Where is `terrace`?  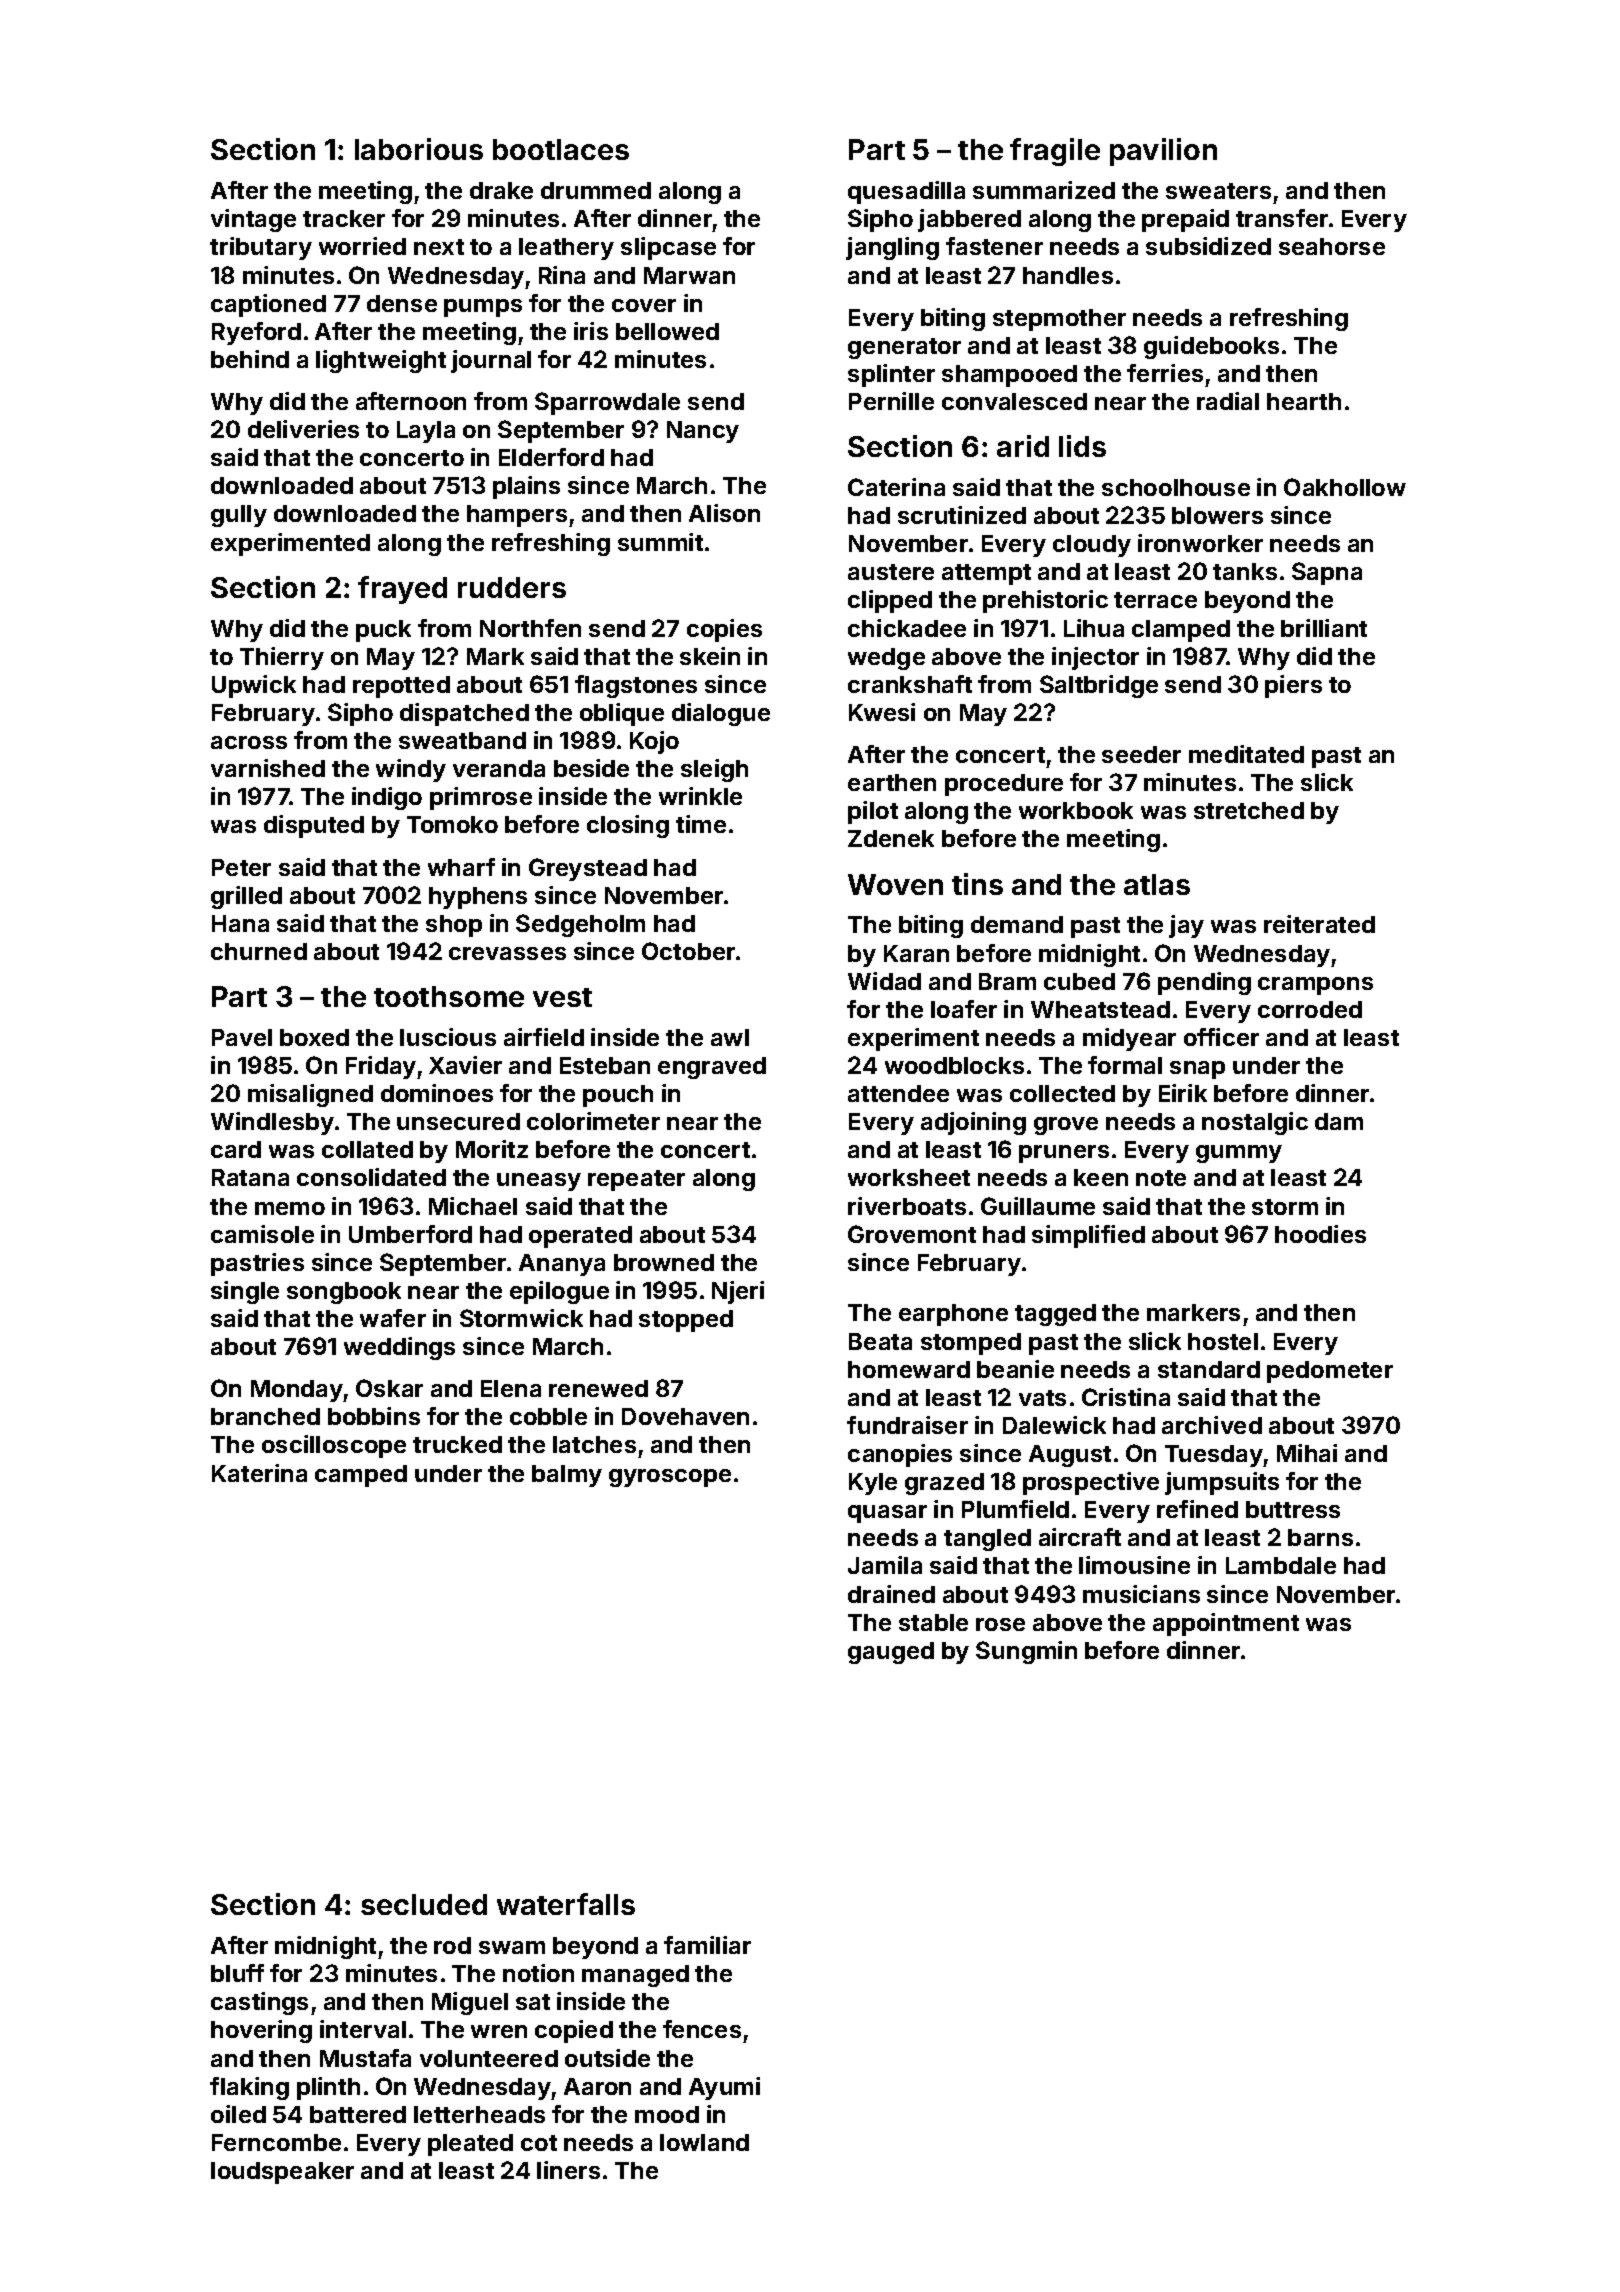 terrace is located at coordinates (1155, 600).
